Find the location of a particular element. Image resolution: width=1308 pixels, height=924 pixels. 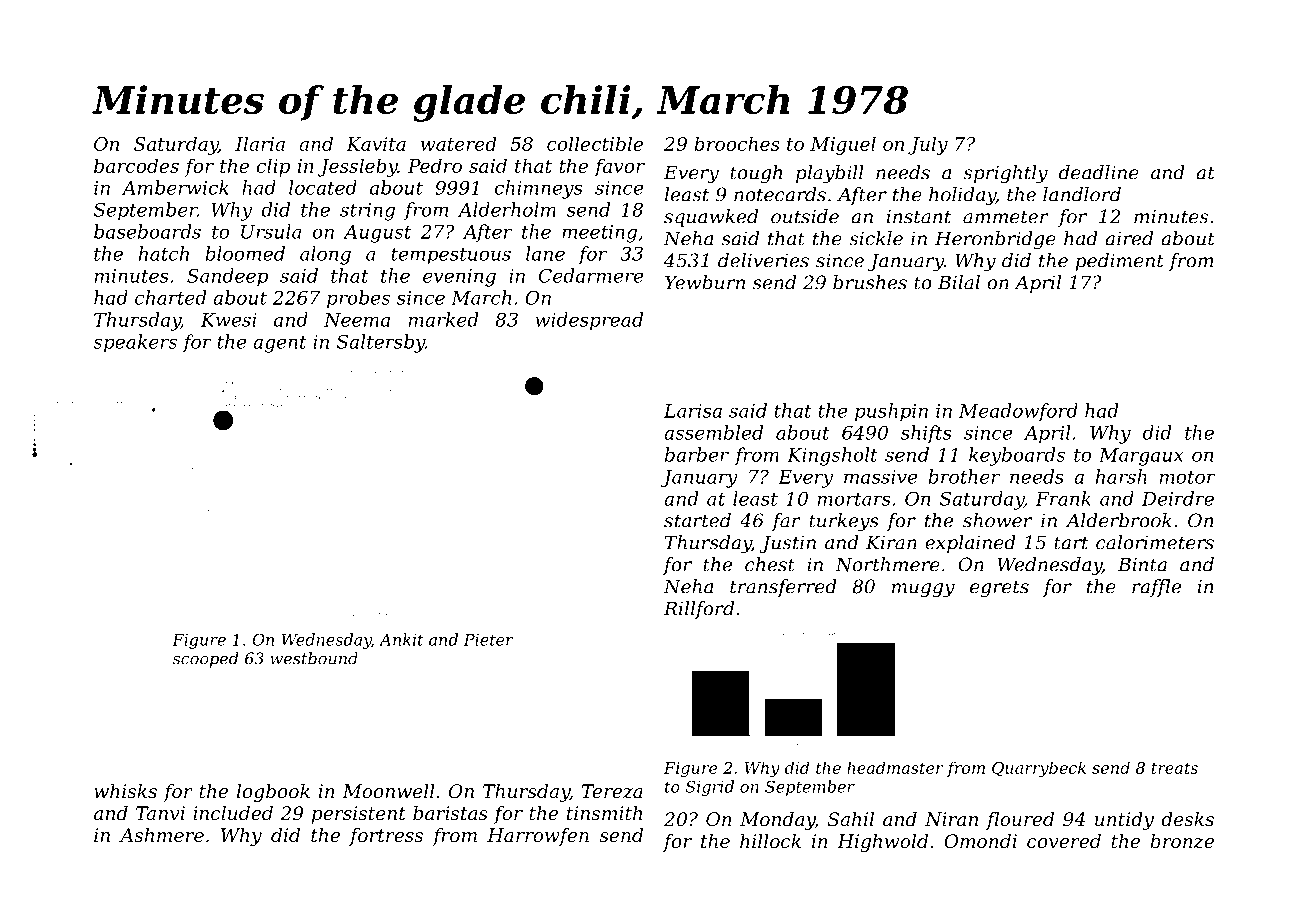

Tanvi is located at coordinates (160, 813).
